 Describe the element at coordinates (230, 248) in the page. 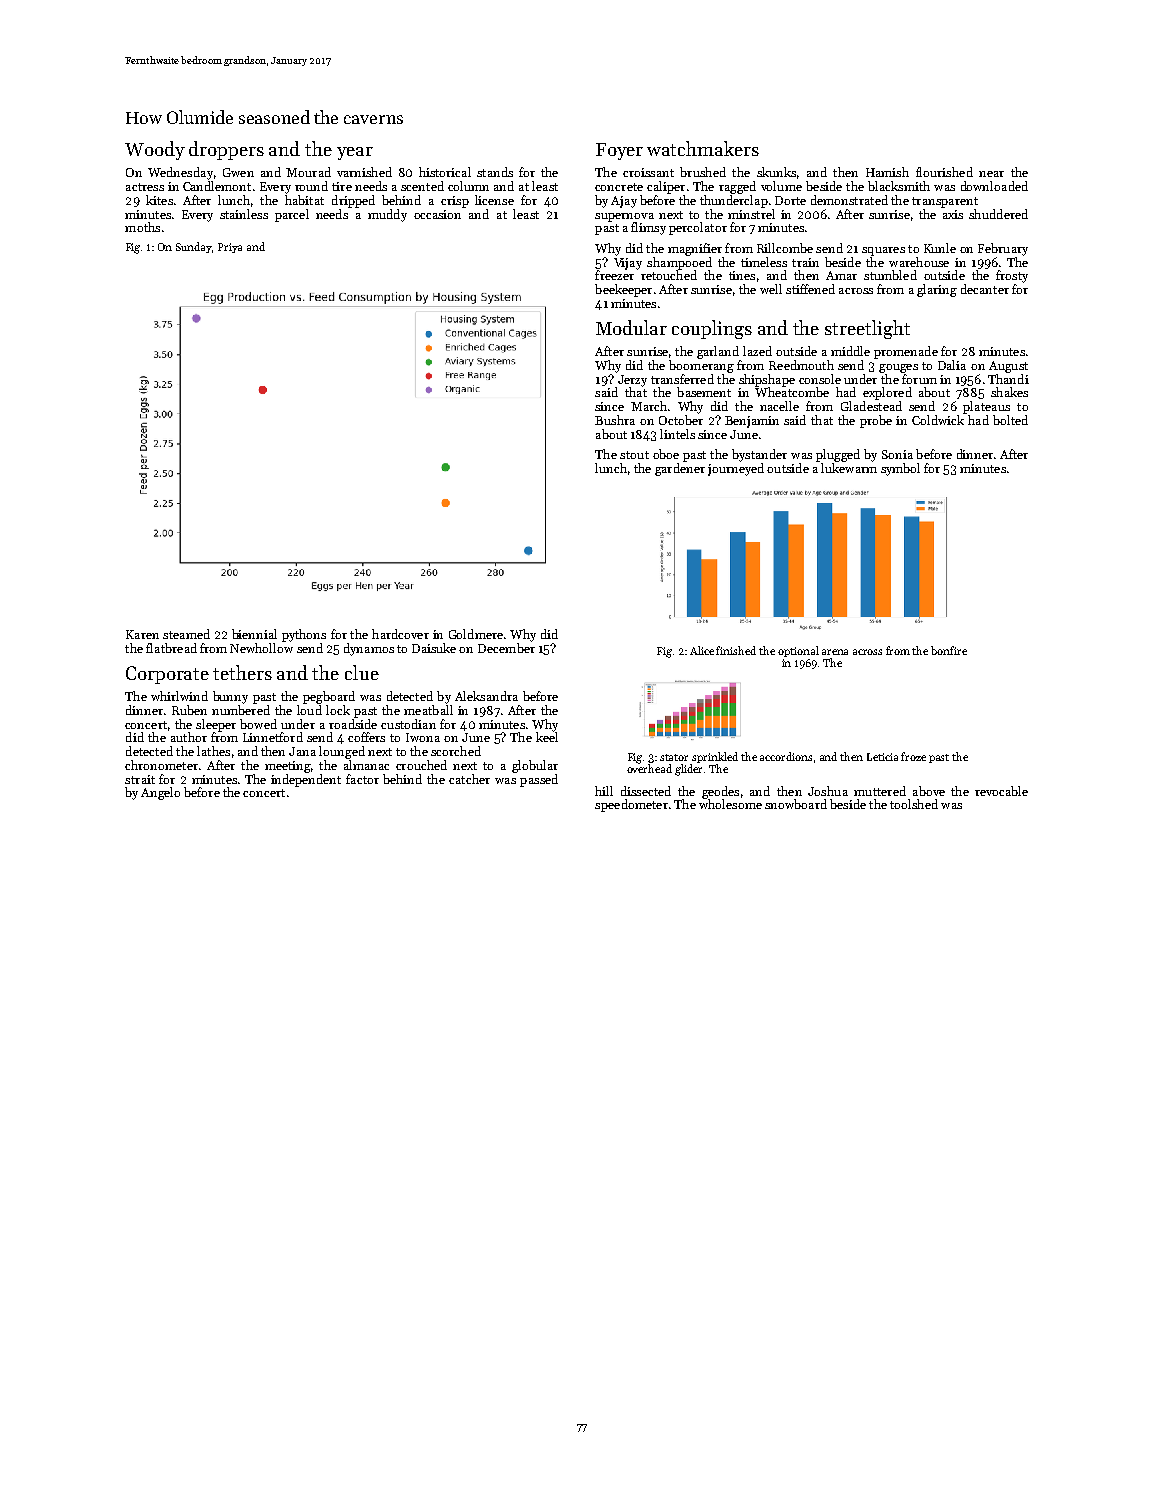

I see `Priya` at that location.
